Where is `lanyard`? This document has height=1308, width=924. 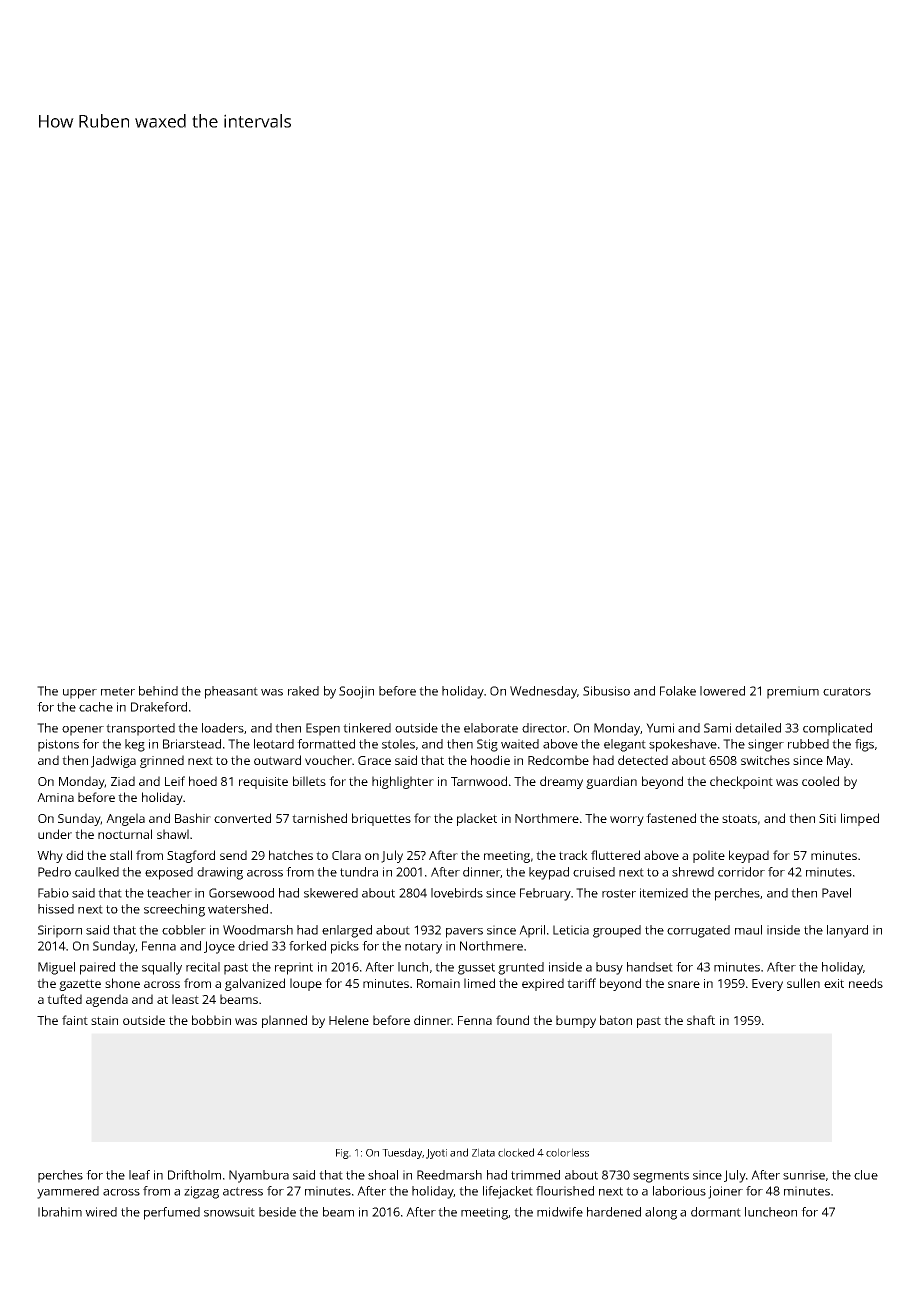
lanyard is located at coordinates (847, 931).
